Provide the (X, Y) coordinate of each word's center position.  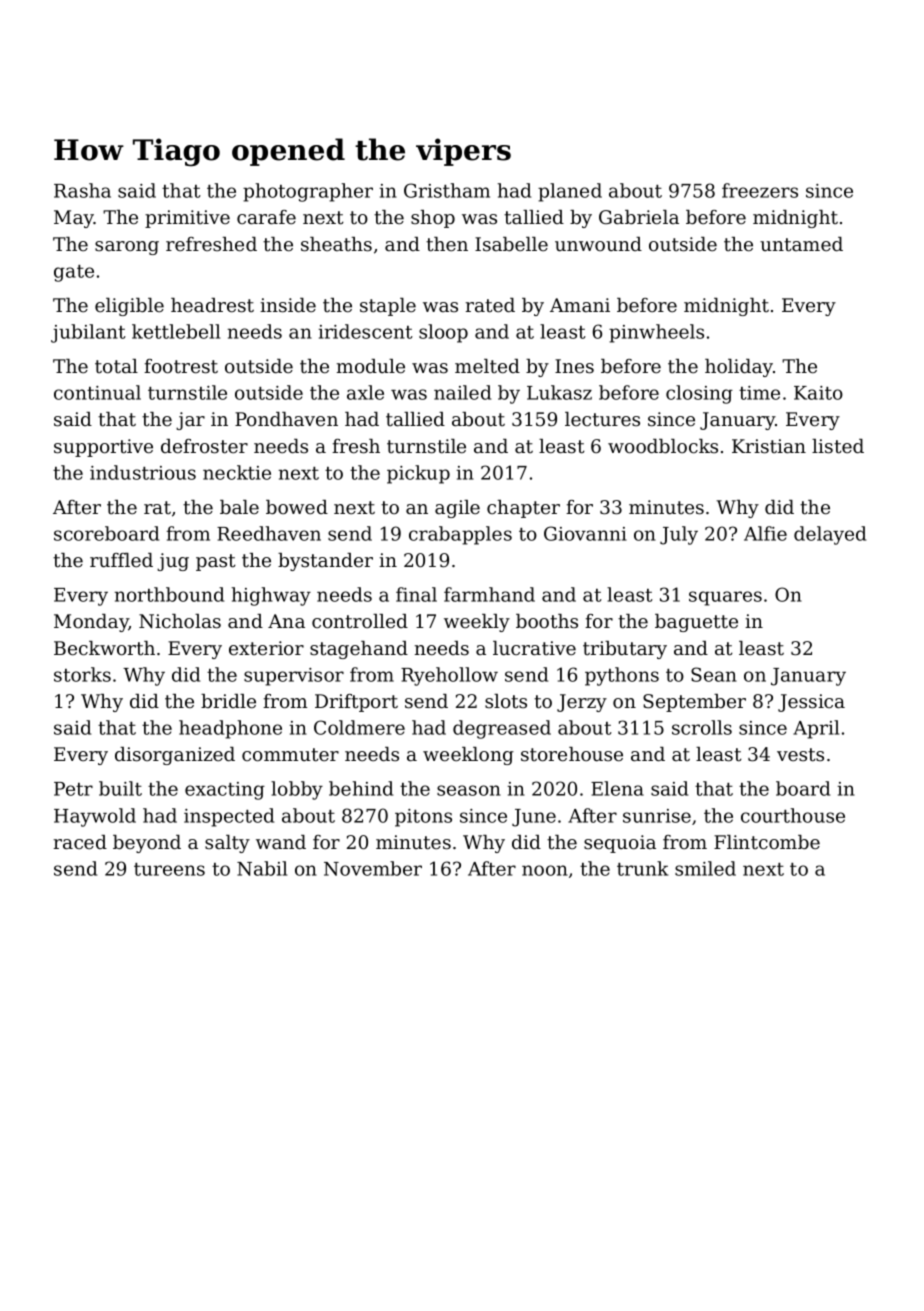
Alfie (765, 533)
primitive (187, 219)
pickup (418, 474)
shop (433, 219)
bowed (297, 507)
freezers (760, 190)
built (120, 788)
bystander (325, 562)
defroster (204, 446)
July (679, 535)
